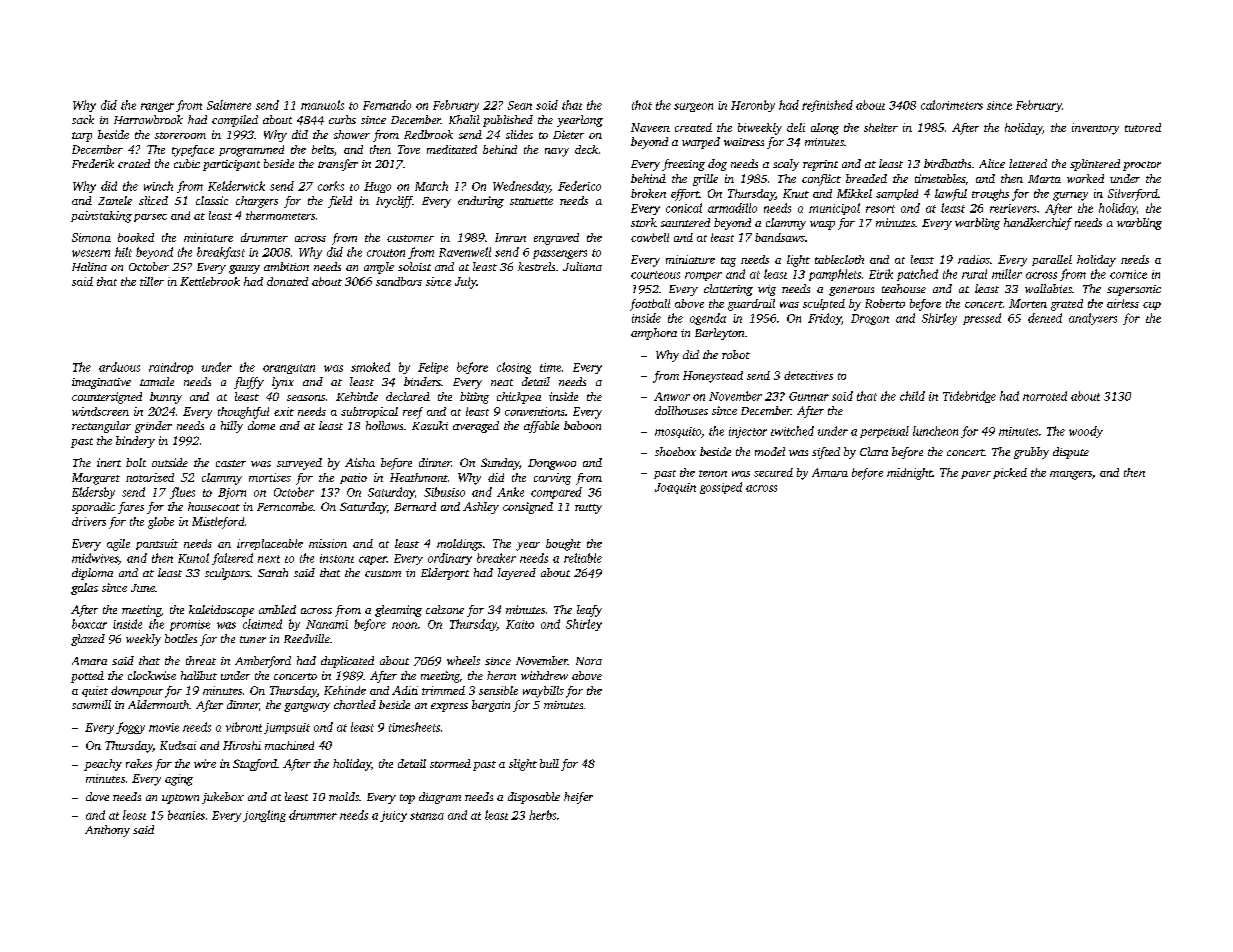 Image resolution: width=1233 pixels, height=952 pixels. Describe the element at coordinates (158, 186) in the document. I see `winch` at that location.
